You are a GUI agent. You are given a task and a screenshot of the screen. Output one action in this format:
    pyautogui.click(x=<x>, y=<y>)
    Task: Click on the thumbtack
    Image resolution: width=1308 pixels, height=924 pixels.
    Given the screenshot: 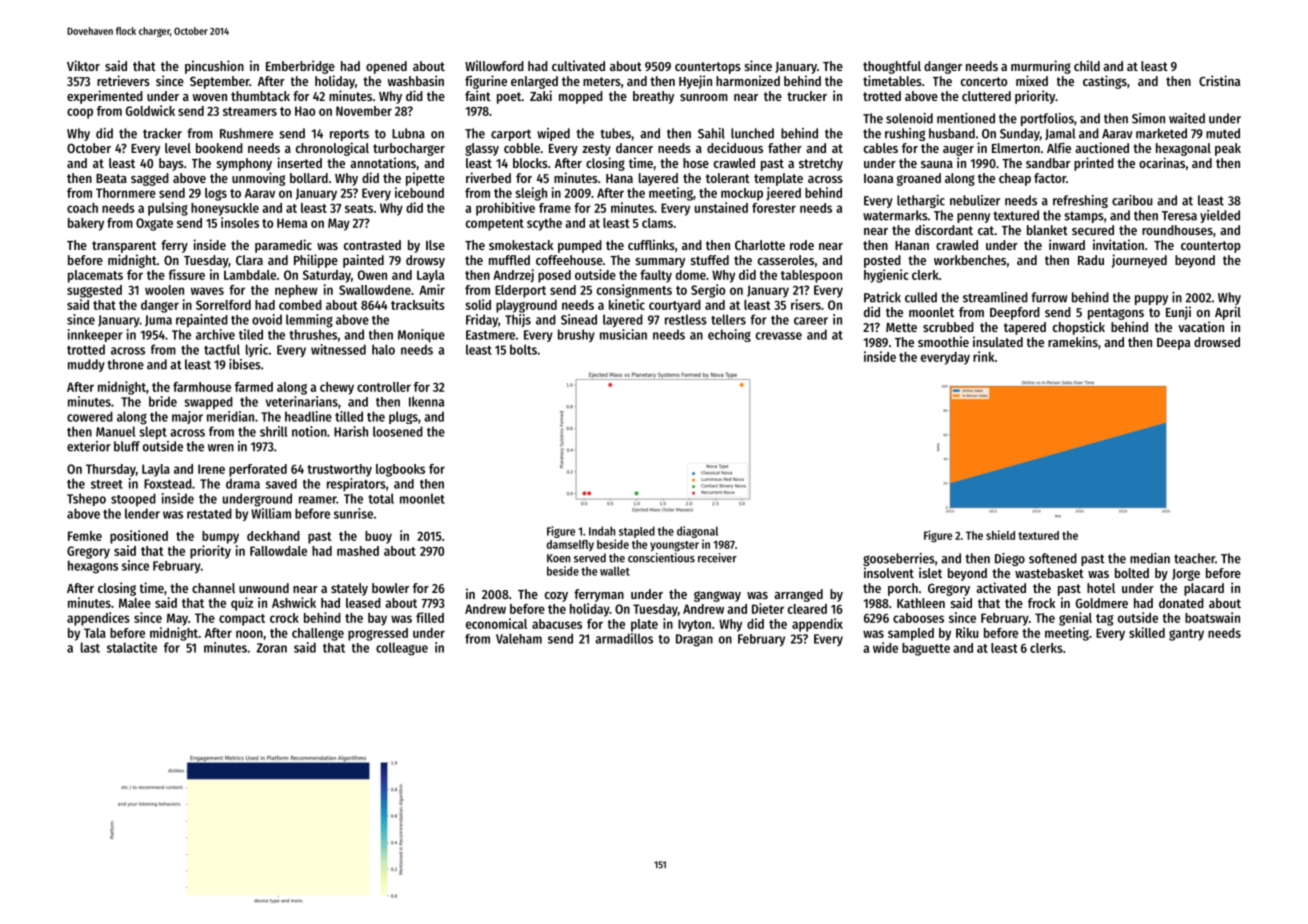 What is the action you would take?
    pyautogui.click(x=260, y=96)
